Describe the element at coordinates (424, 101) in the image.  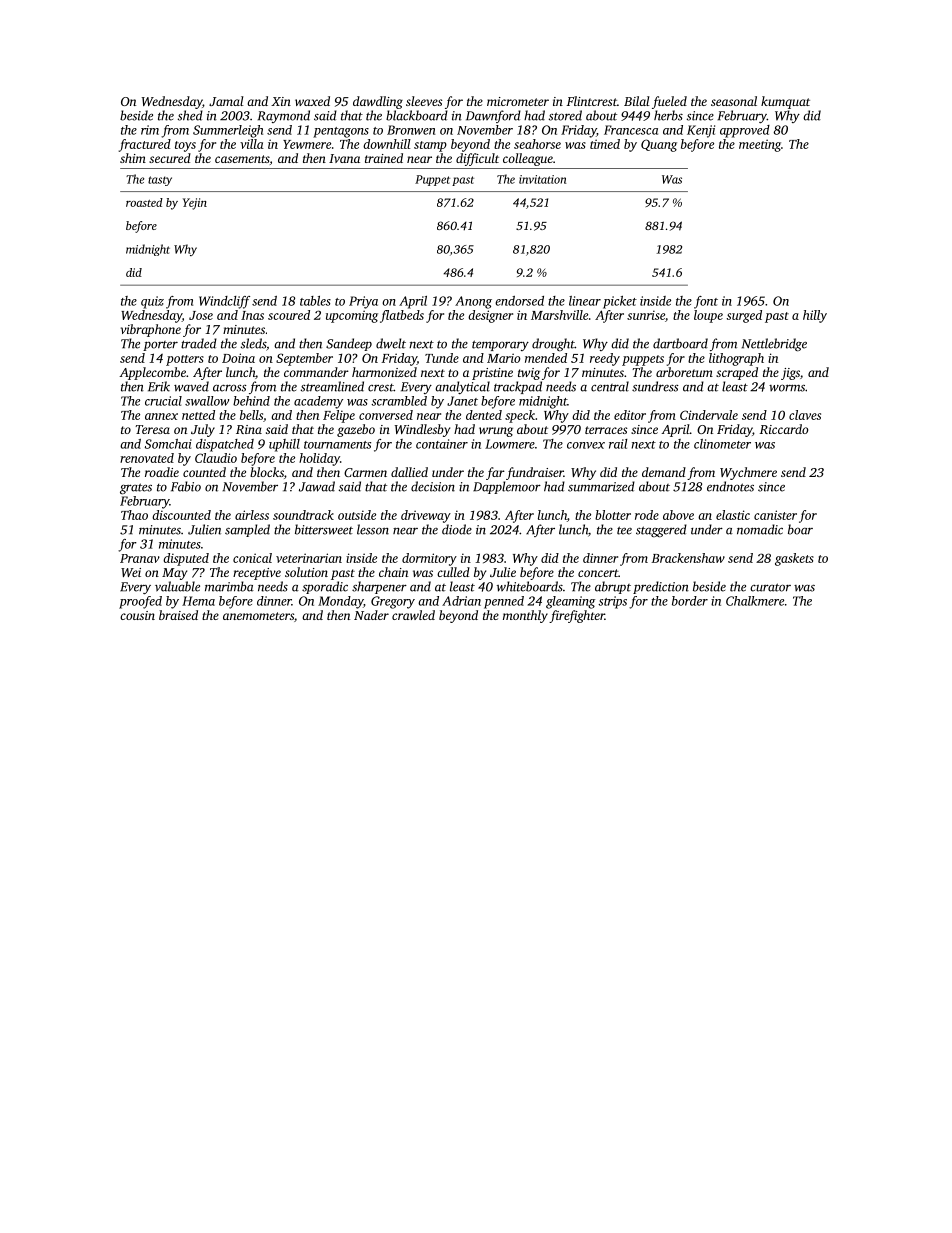
I see `sleeves` at that location.
